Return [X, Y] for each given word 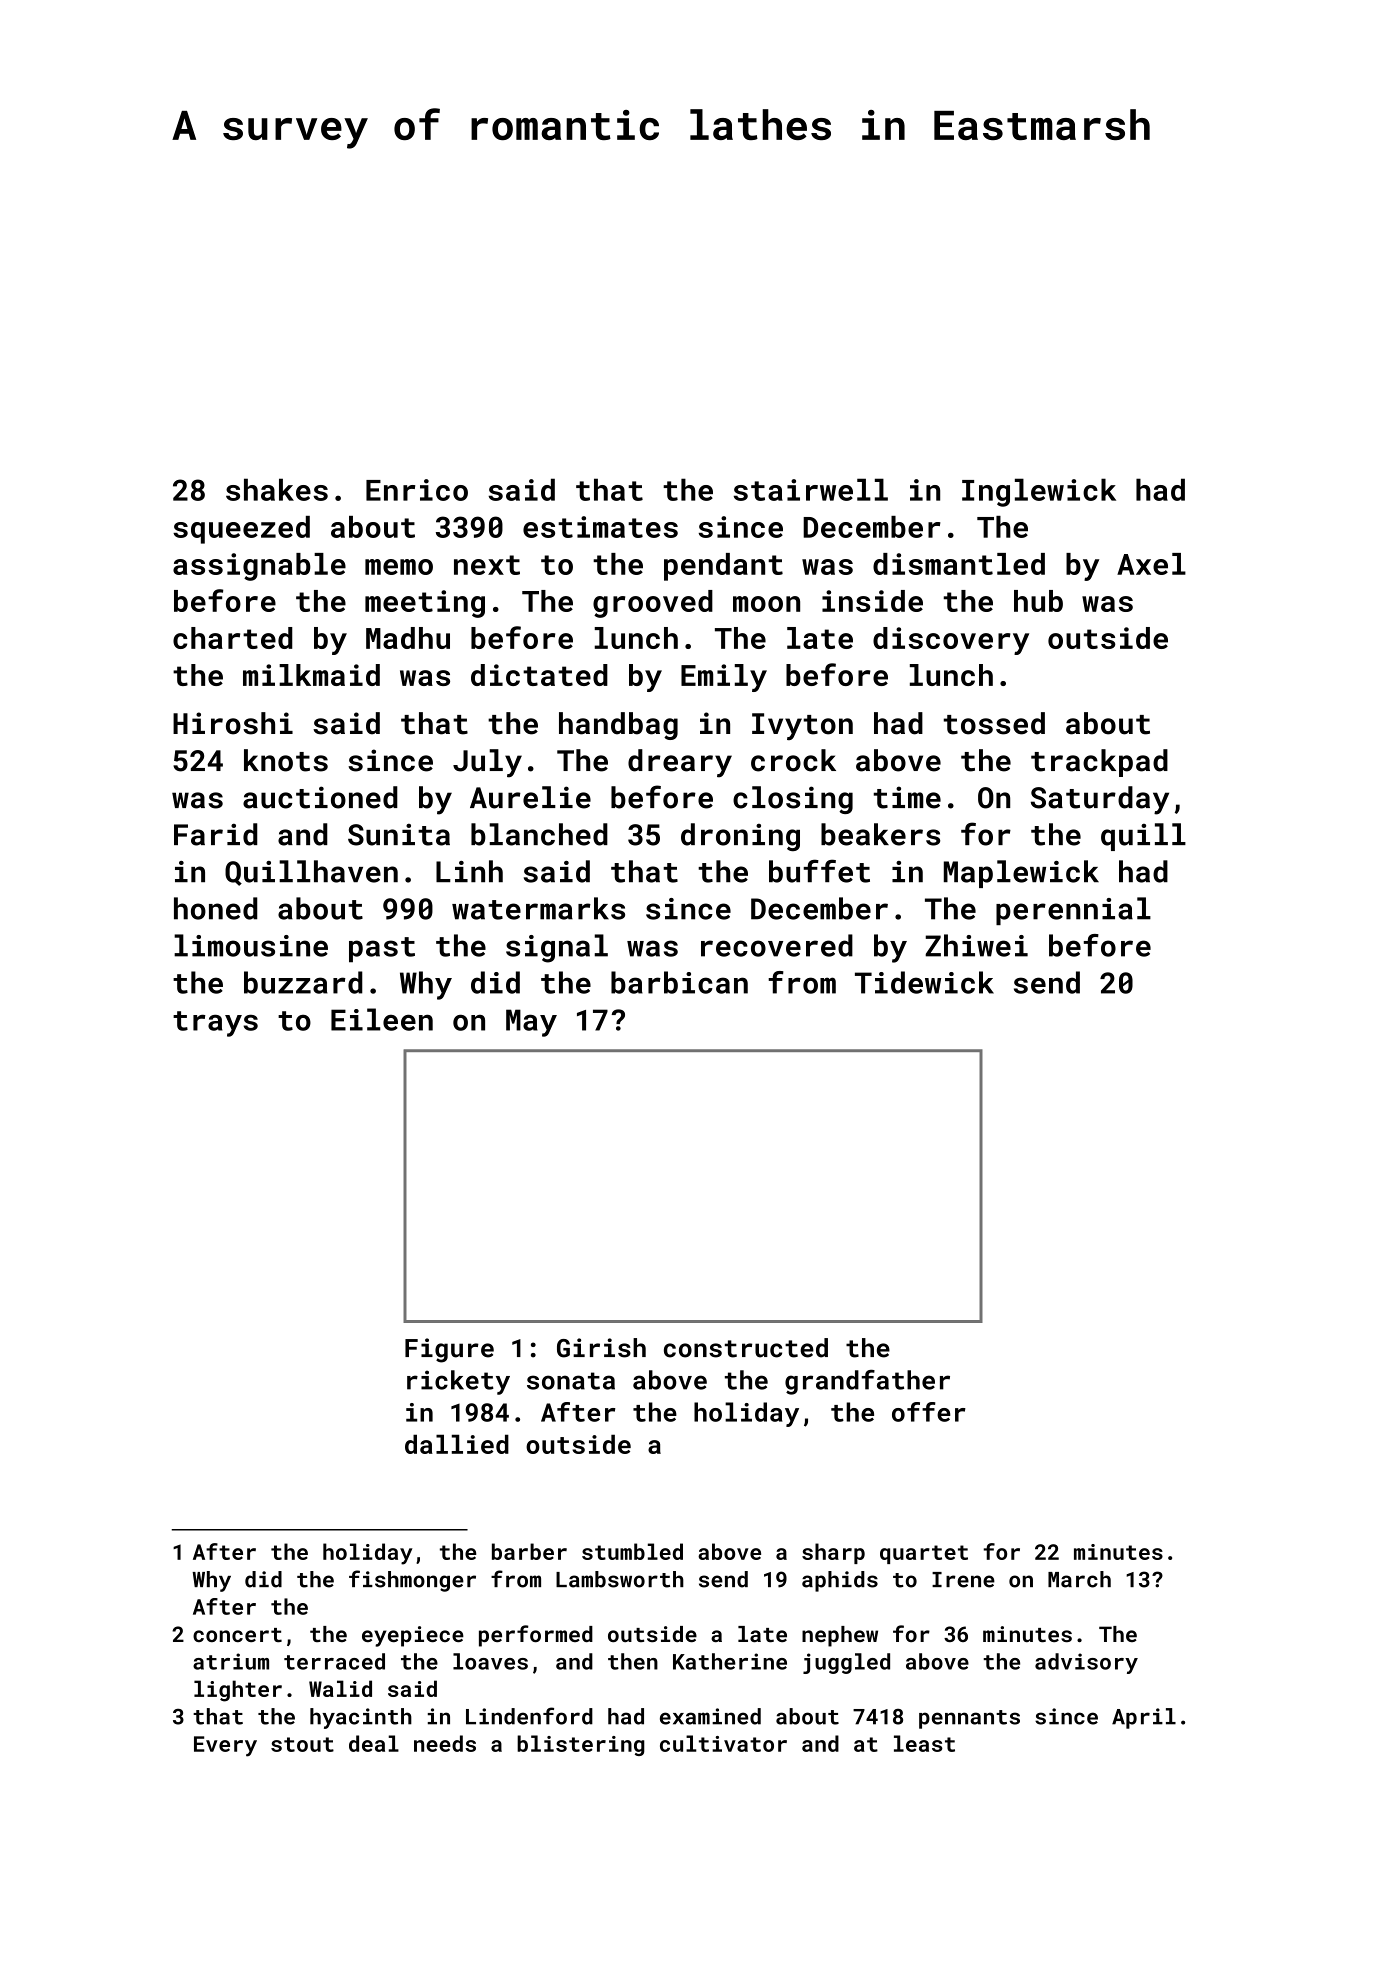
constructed [746, 1348]
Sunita [399, 834]
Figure [449, 1350]
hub [1038, 601]
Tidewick [924, 982]
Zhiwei [976, 945]
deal [374, 1743]
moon [766, 604]
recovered [777, 945]
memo [399, 567]
